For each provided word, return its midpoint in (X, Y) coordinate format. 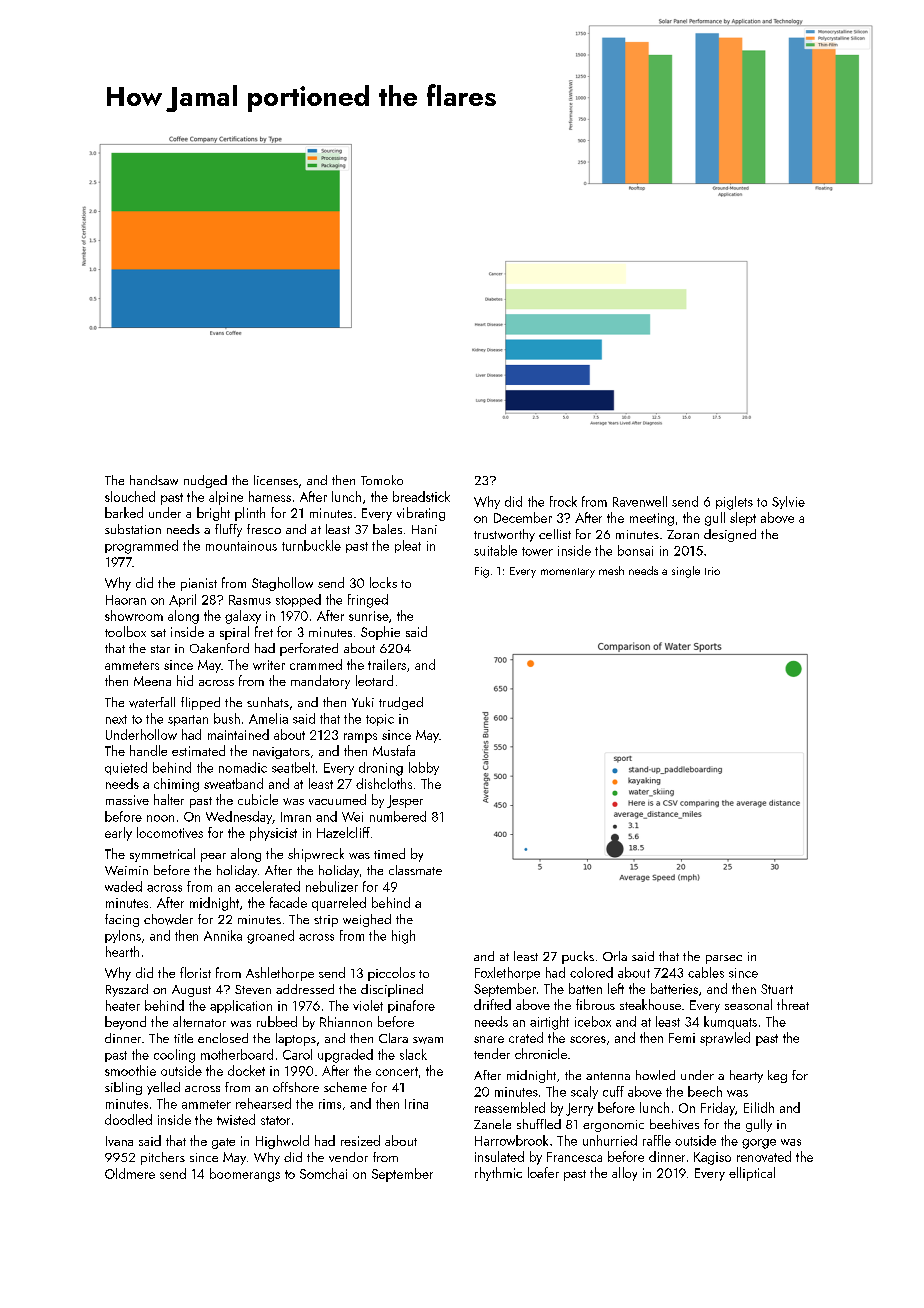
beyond (125, 1023)
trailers (387, 664)
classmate (415, 870)
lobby (424, 768)
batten (585, 988)
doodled (128, 1119)
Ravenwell (640, 501)
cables (706, 972)
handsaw (154, 480)
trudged (401, 703)
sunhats (268, 702)
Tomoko (382, 480)
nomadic (243, 767)
